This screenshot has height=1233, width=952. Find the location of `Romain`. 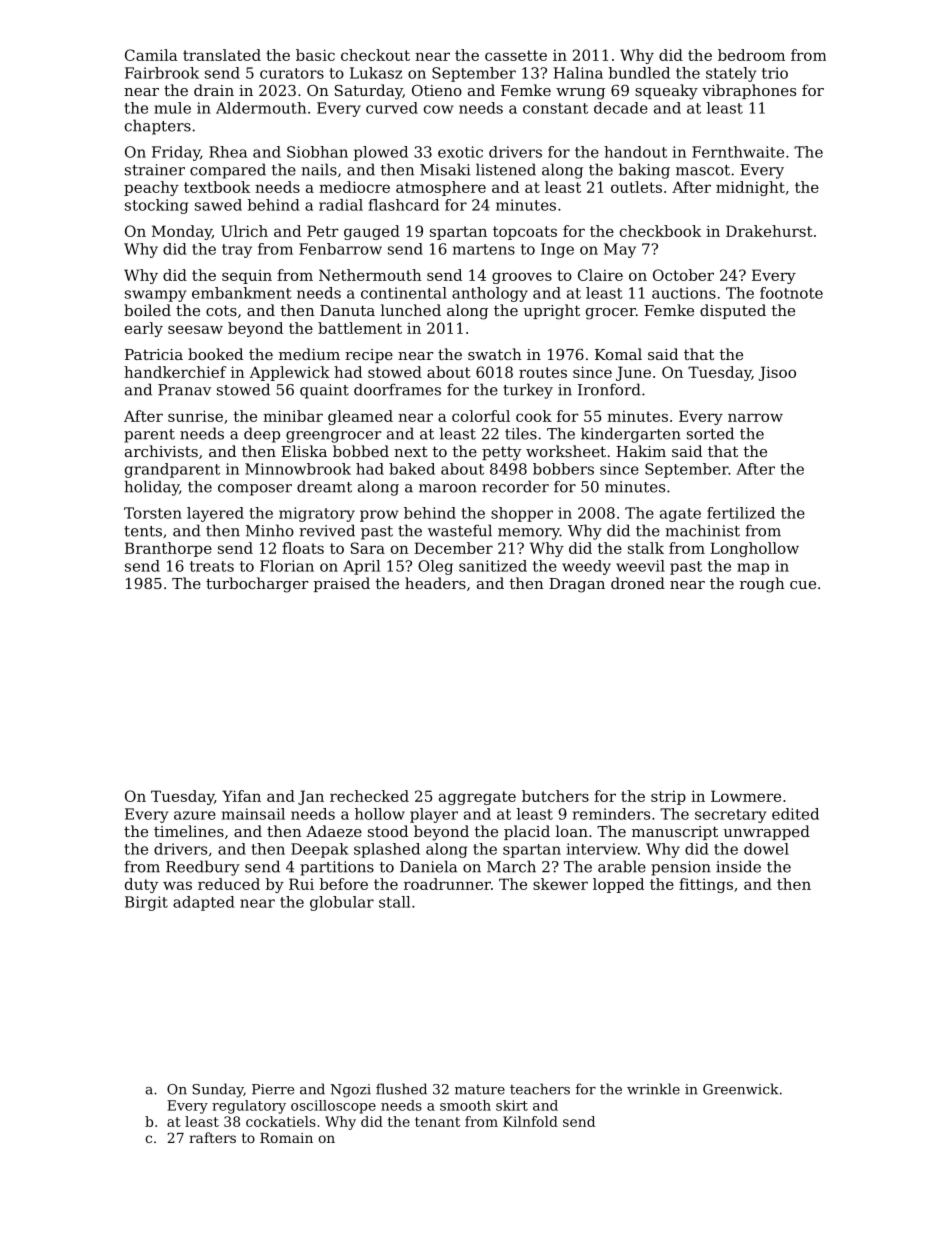

Romain is located at coordinates (286, 1138).
